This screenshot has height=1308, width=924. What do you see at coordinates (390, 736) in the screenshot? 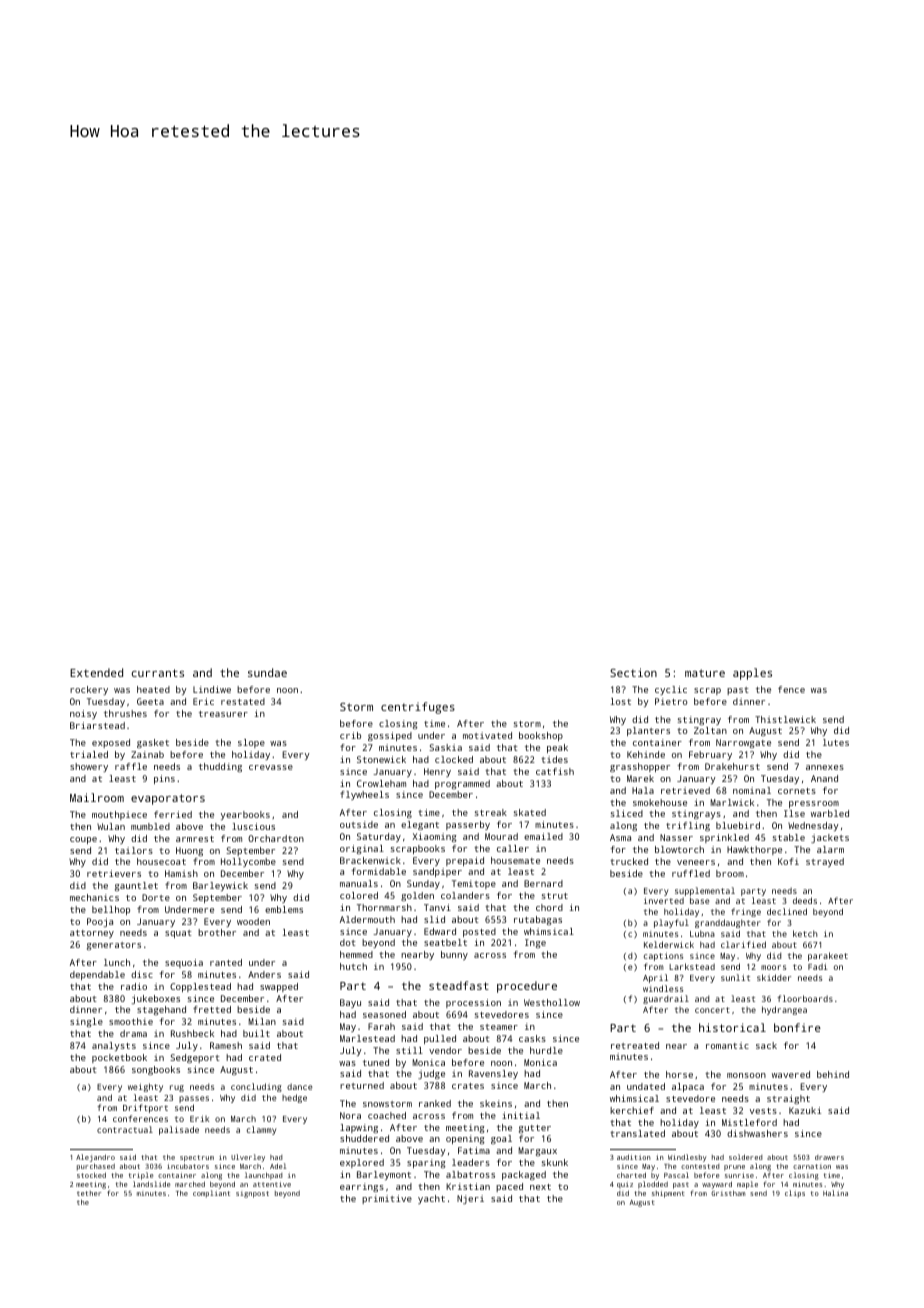
I see `gossiped` at bounding box center [390, 736].
